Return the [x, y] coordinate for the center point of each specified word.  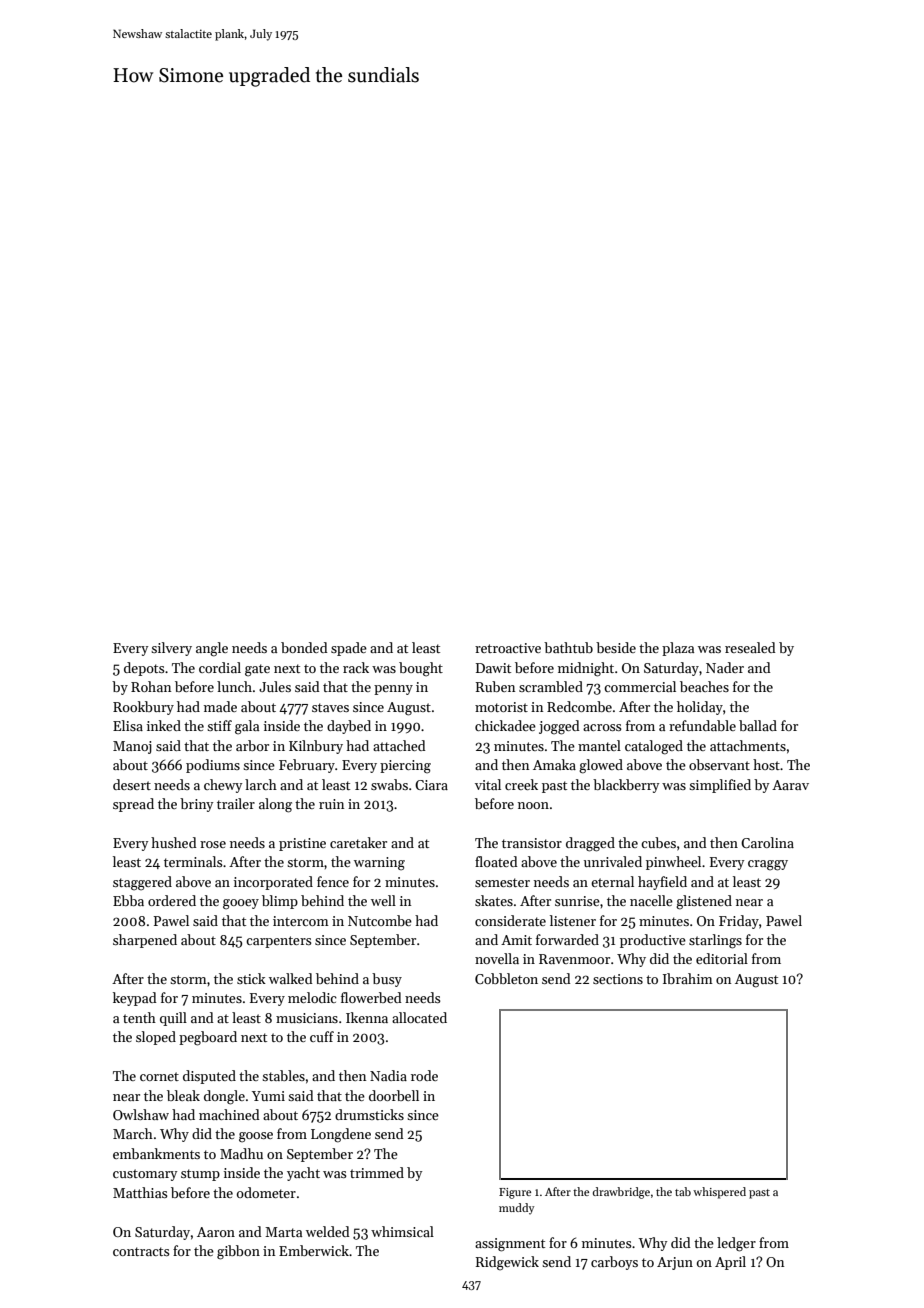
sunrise [577, 901]
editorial [722, 958]
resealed [750, 647]
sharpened [145, 941]
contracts [141, 1251]
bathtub [568, 647]
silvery [171, 649]
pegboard [208, 1038]
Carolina [767, 842]
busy [387, 980]
